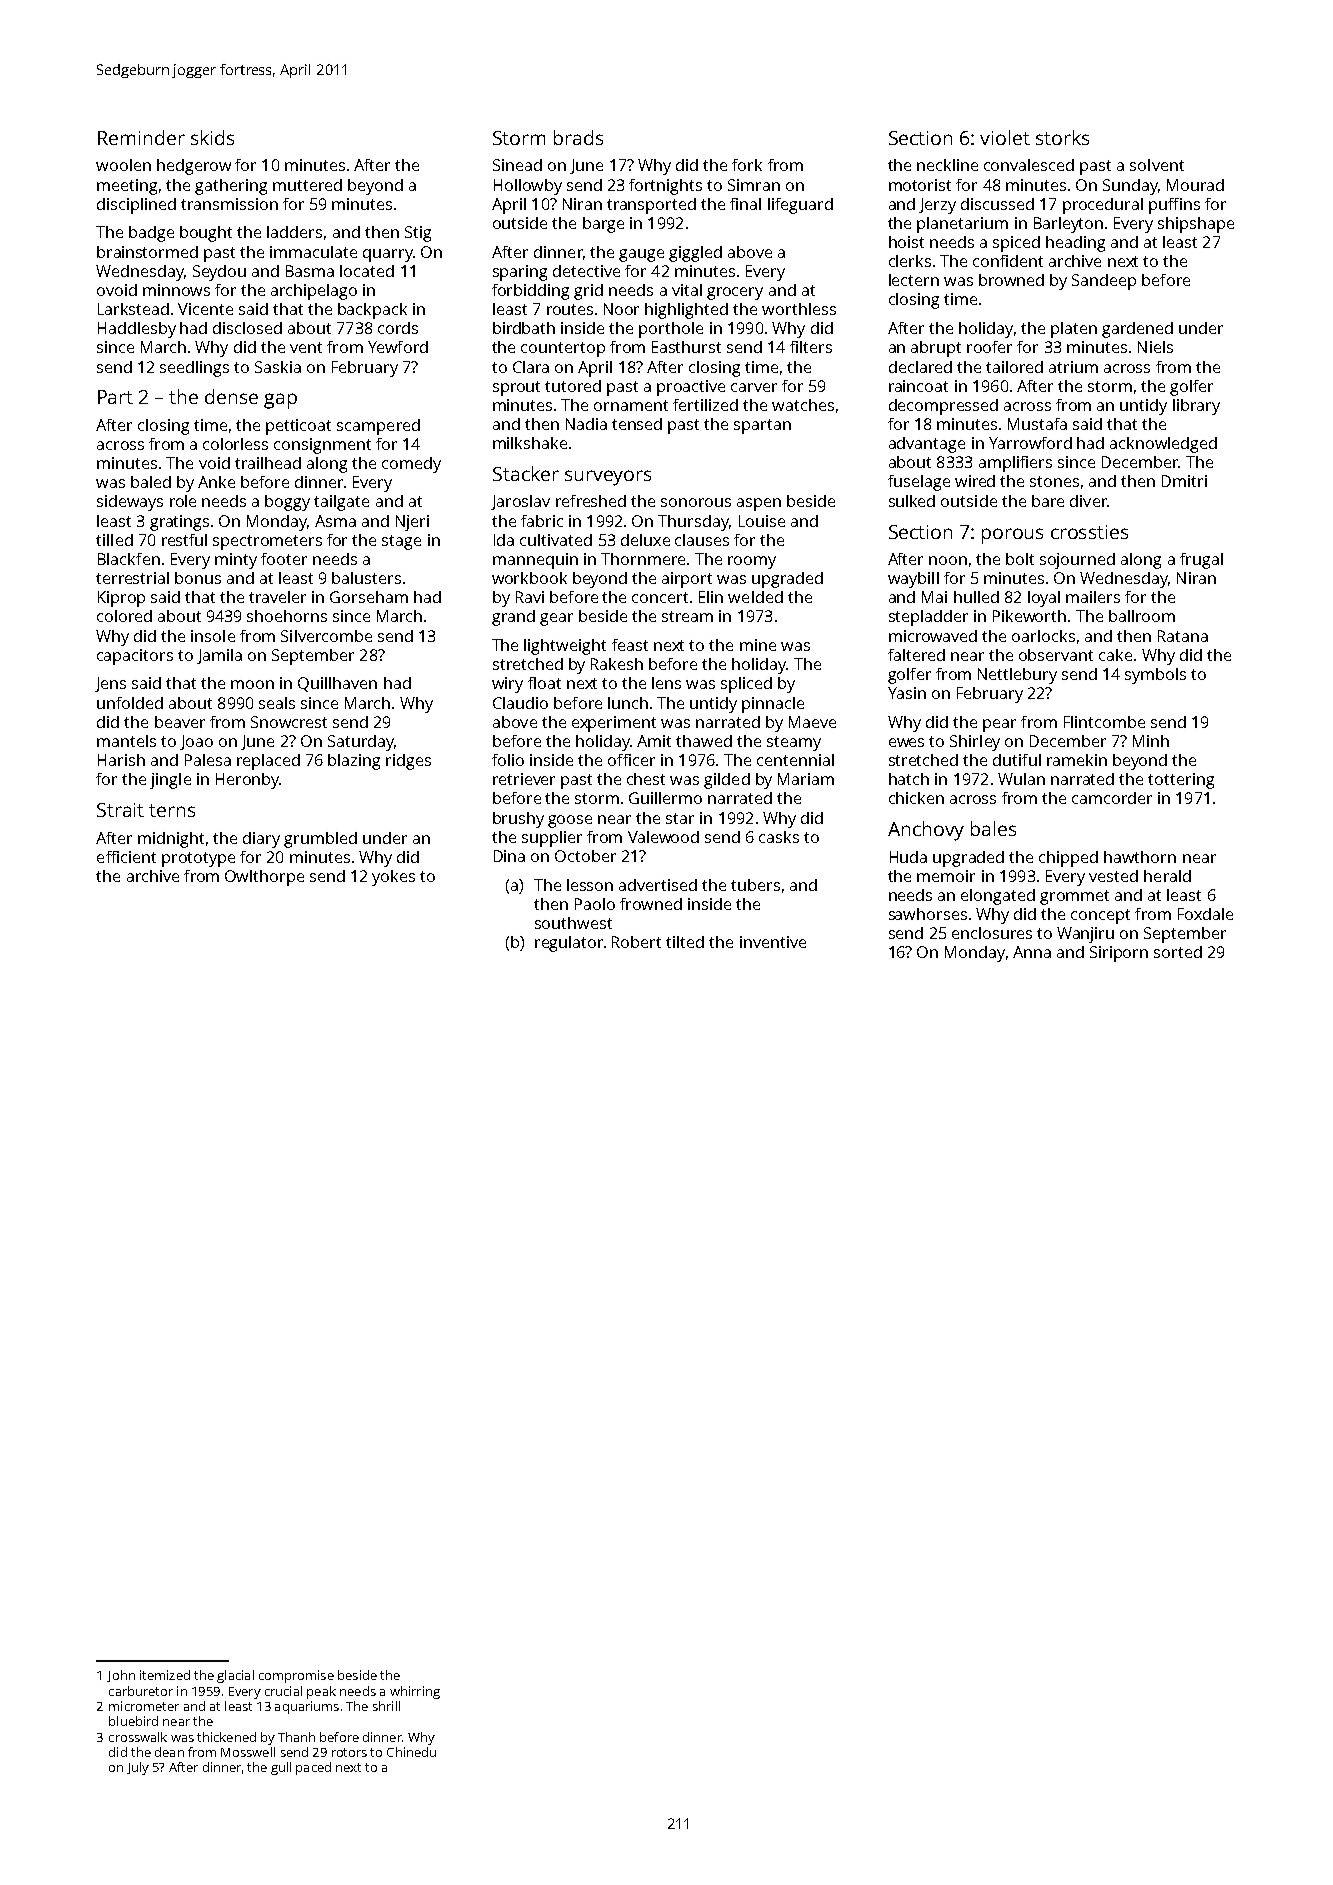 This screenshot has height=1885, width=1333. Describe the element at coordinates (141, 137) in the screenshot. I see `Reminder` at that location.
